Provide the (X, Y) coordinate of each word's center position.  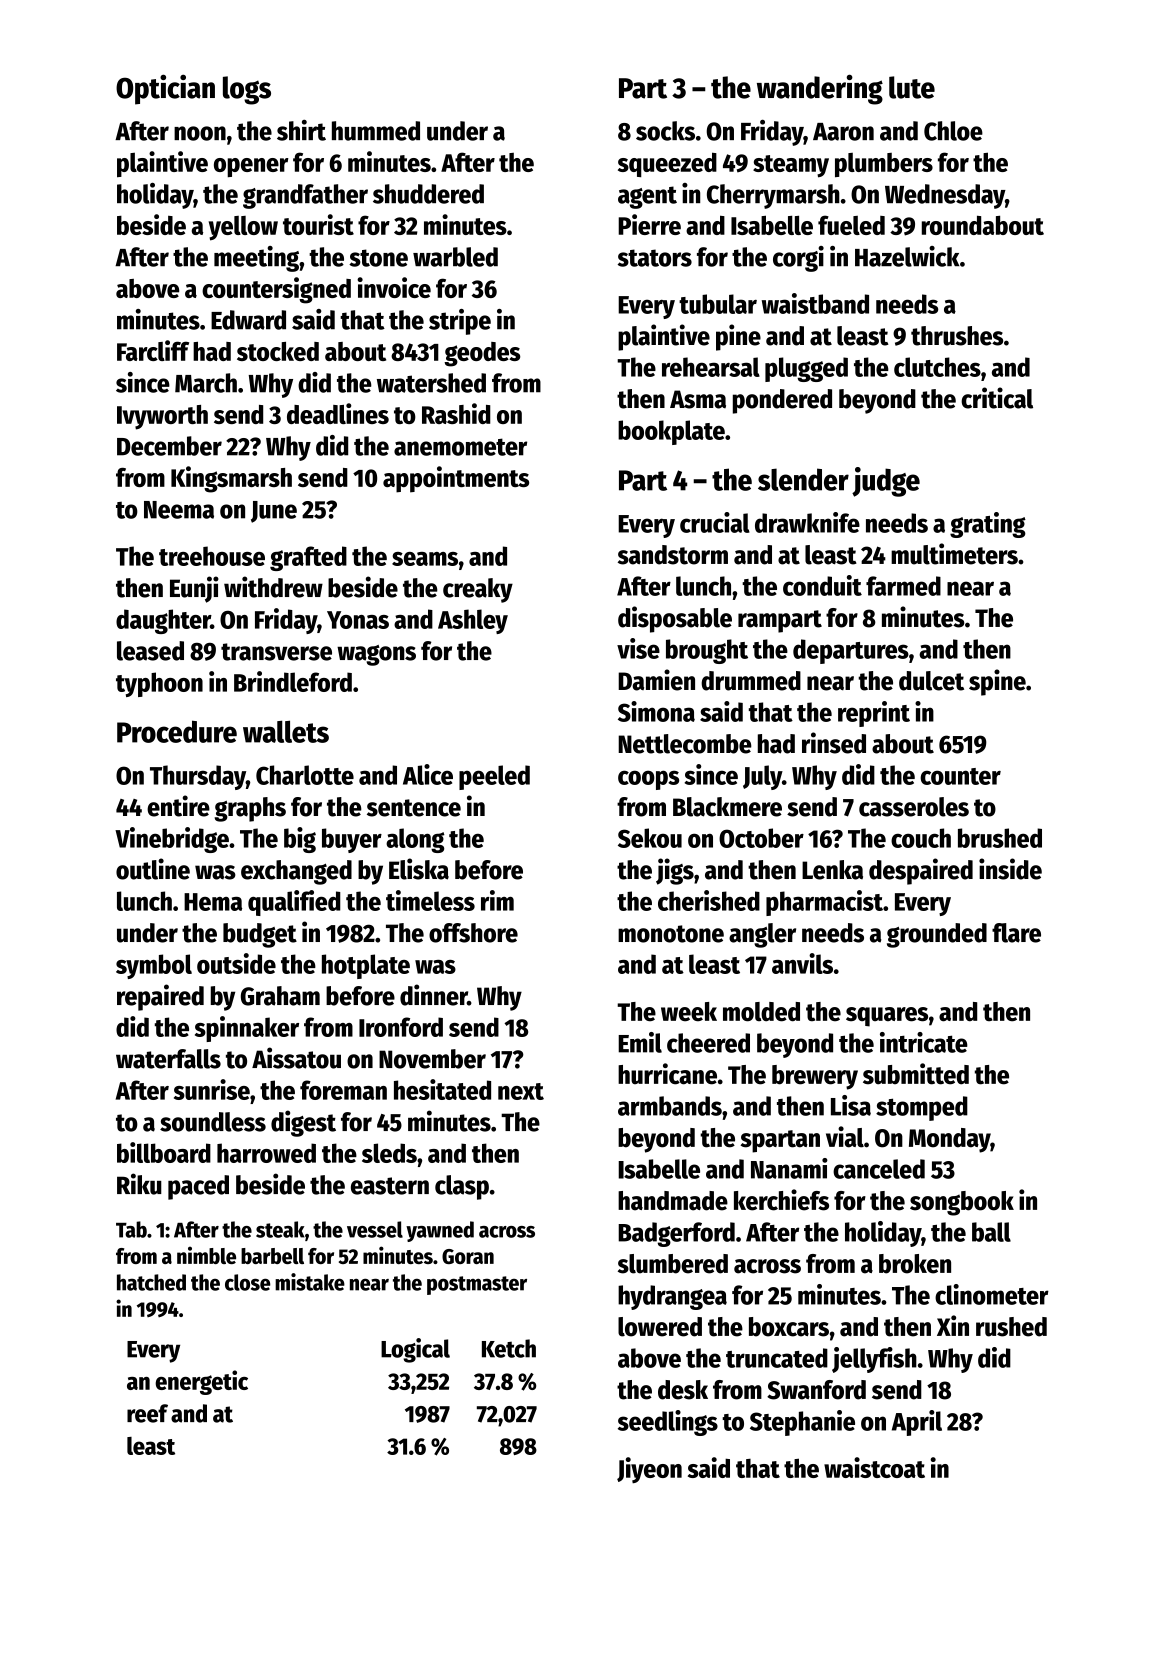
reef (147, 1413)
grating (988, 525)
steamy (791, 166)
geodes (482, 354)
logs (247, 90)
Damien (656, 680)
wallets (286, 731)
